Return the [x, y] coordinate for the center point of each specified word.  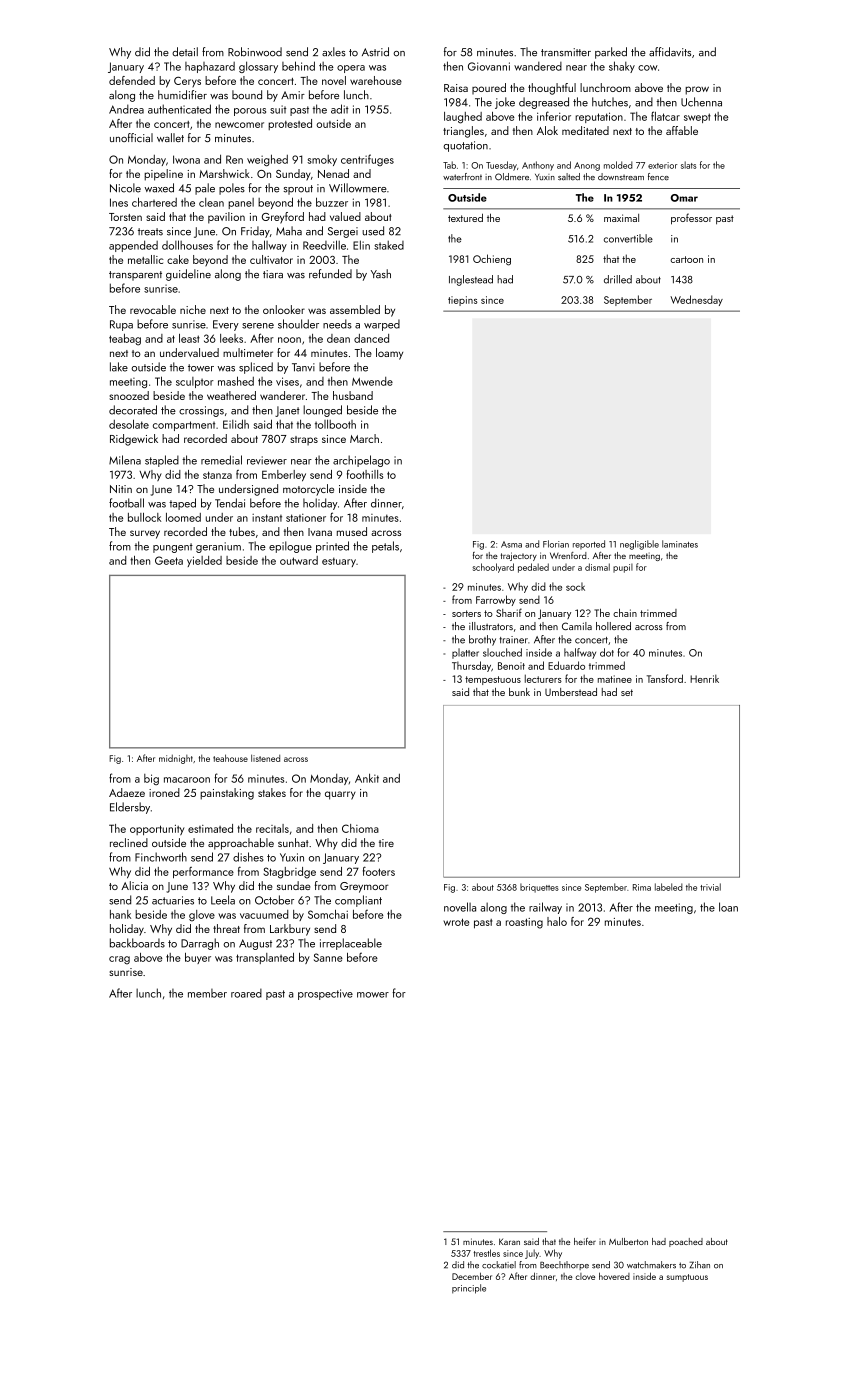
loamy [389, 354]
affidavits [670, 52]
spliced [256, 368]
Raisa [456, 88]
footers [379, 871]
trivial [710, 887]
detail [185, 52]
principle [469, 1289]
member [207, 993]
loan [728, 907]
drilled [618, 279]
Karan [509, 1241]
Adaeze [127, 792]
